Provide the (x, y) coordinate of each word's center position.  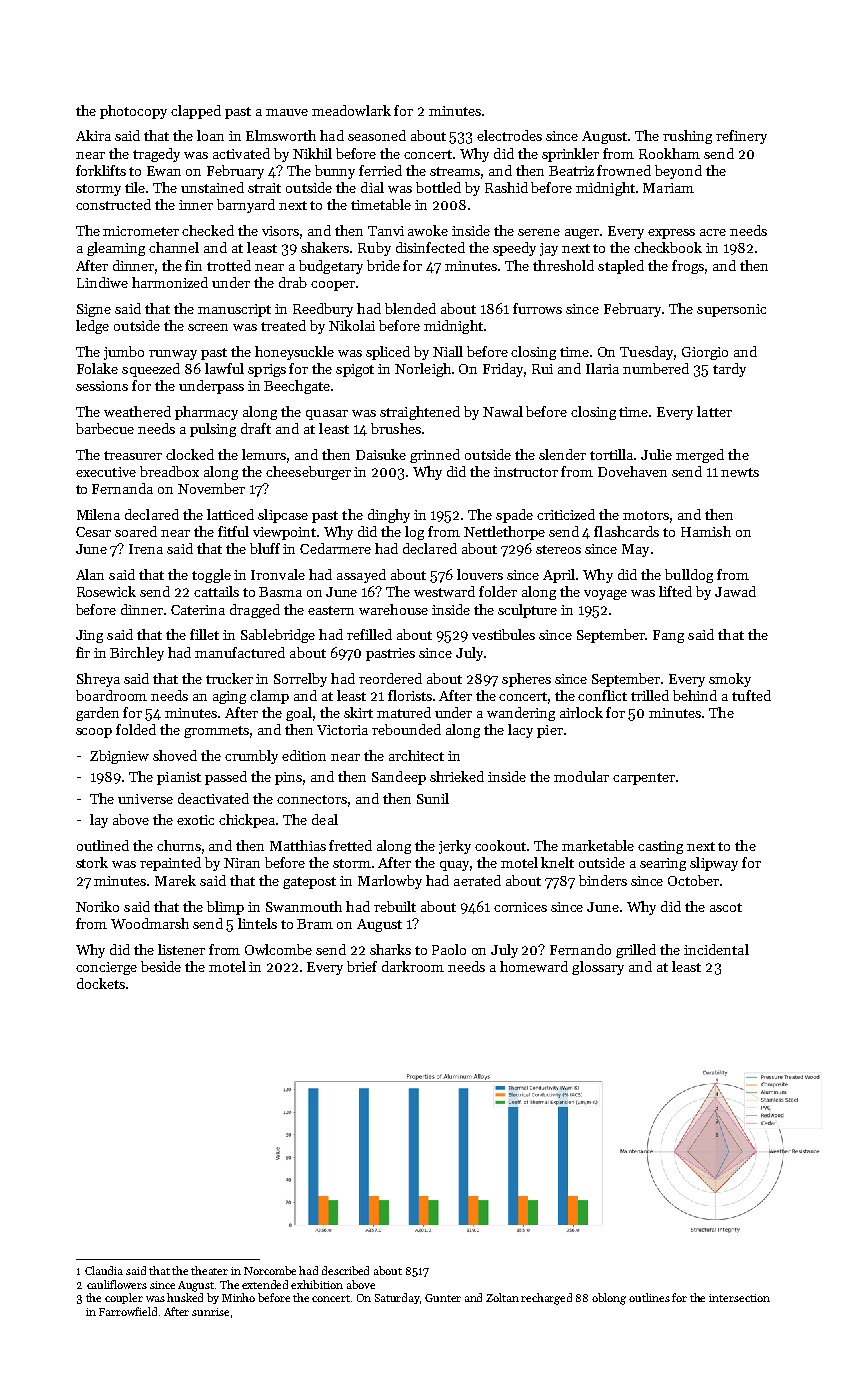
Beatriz (571, 171)
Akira (93, 135)
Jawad (735, 591)
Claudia (104, 1270)
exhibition (317, 1284)
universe (145, 799)
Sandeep (399, 778)
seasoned (377, 135)
